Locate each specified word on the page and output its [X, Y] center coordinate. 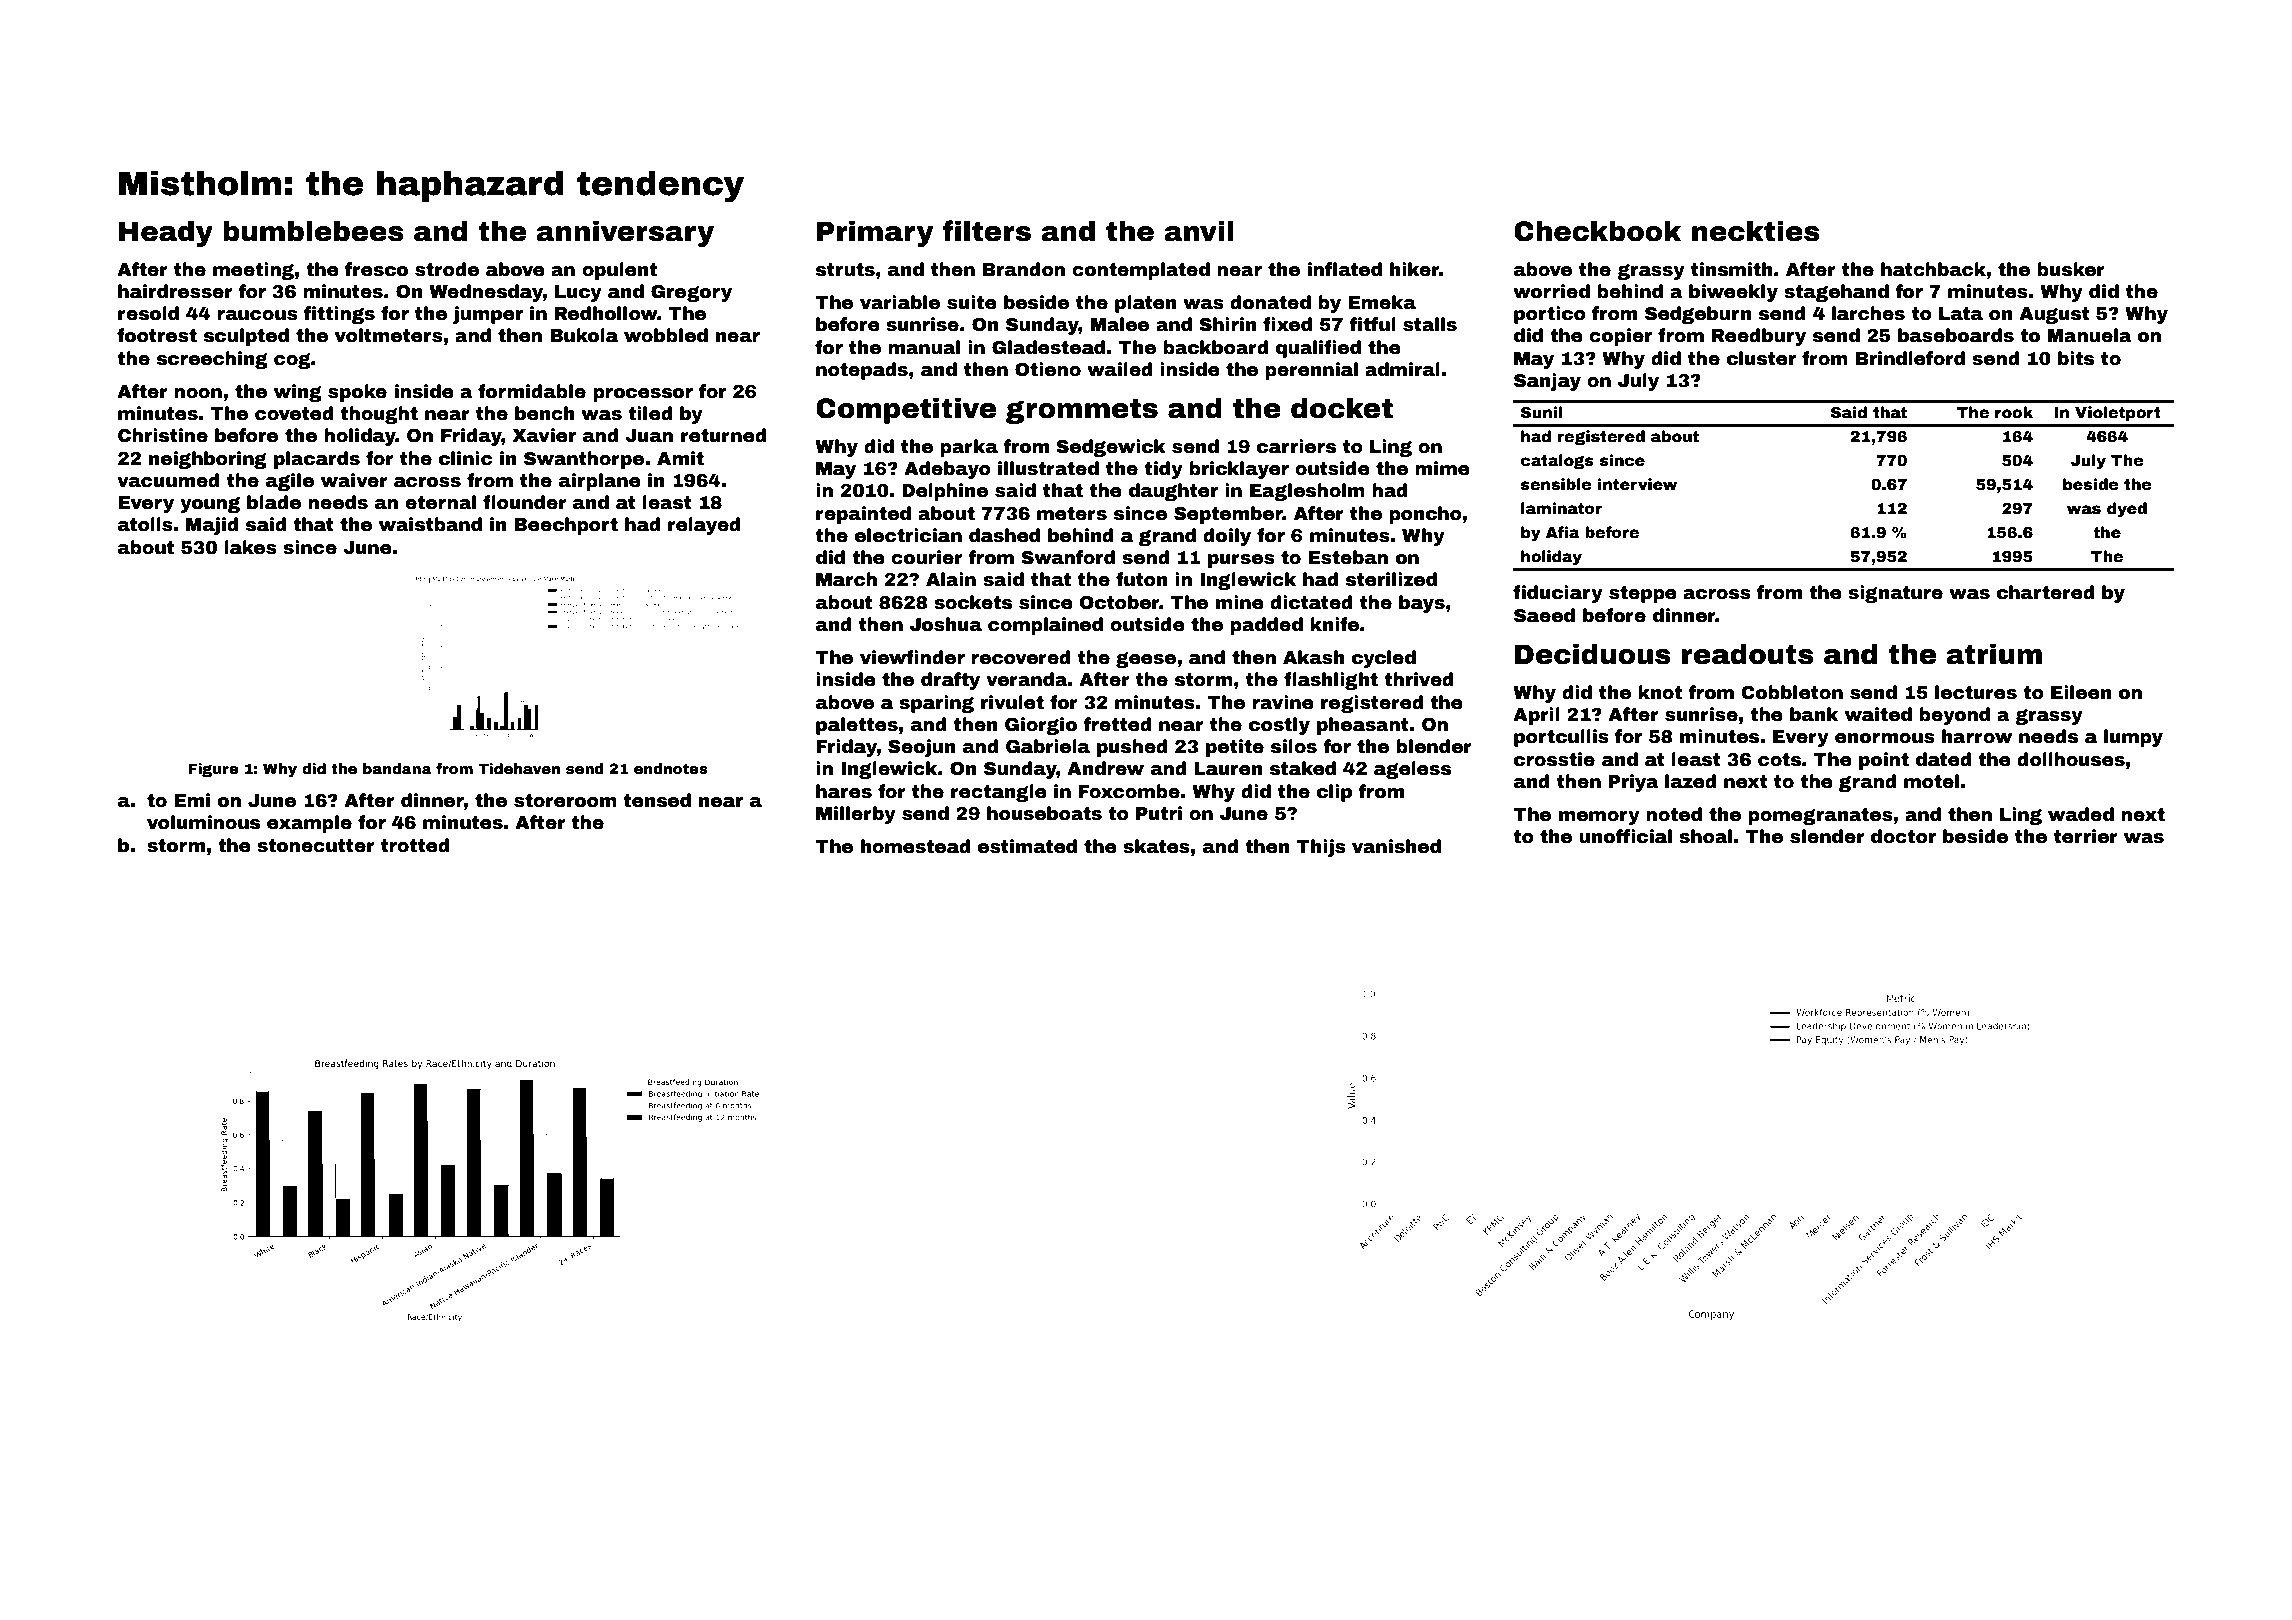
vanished [1396, 846]
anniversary [625, 233]
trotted [415, 845]
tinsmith [1732, 269]
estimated [1027, 846]
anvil [1199, 231]
